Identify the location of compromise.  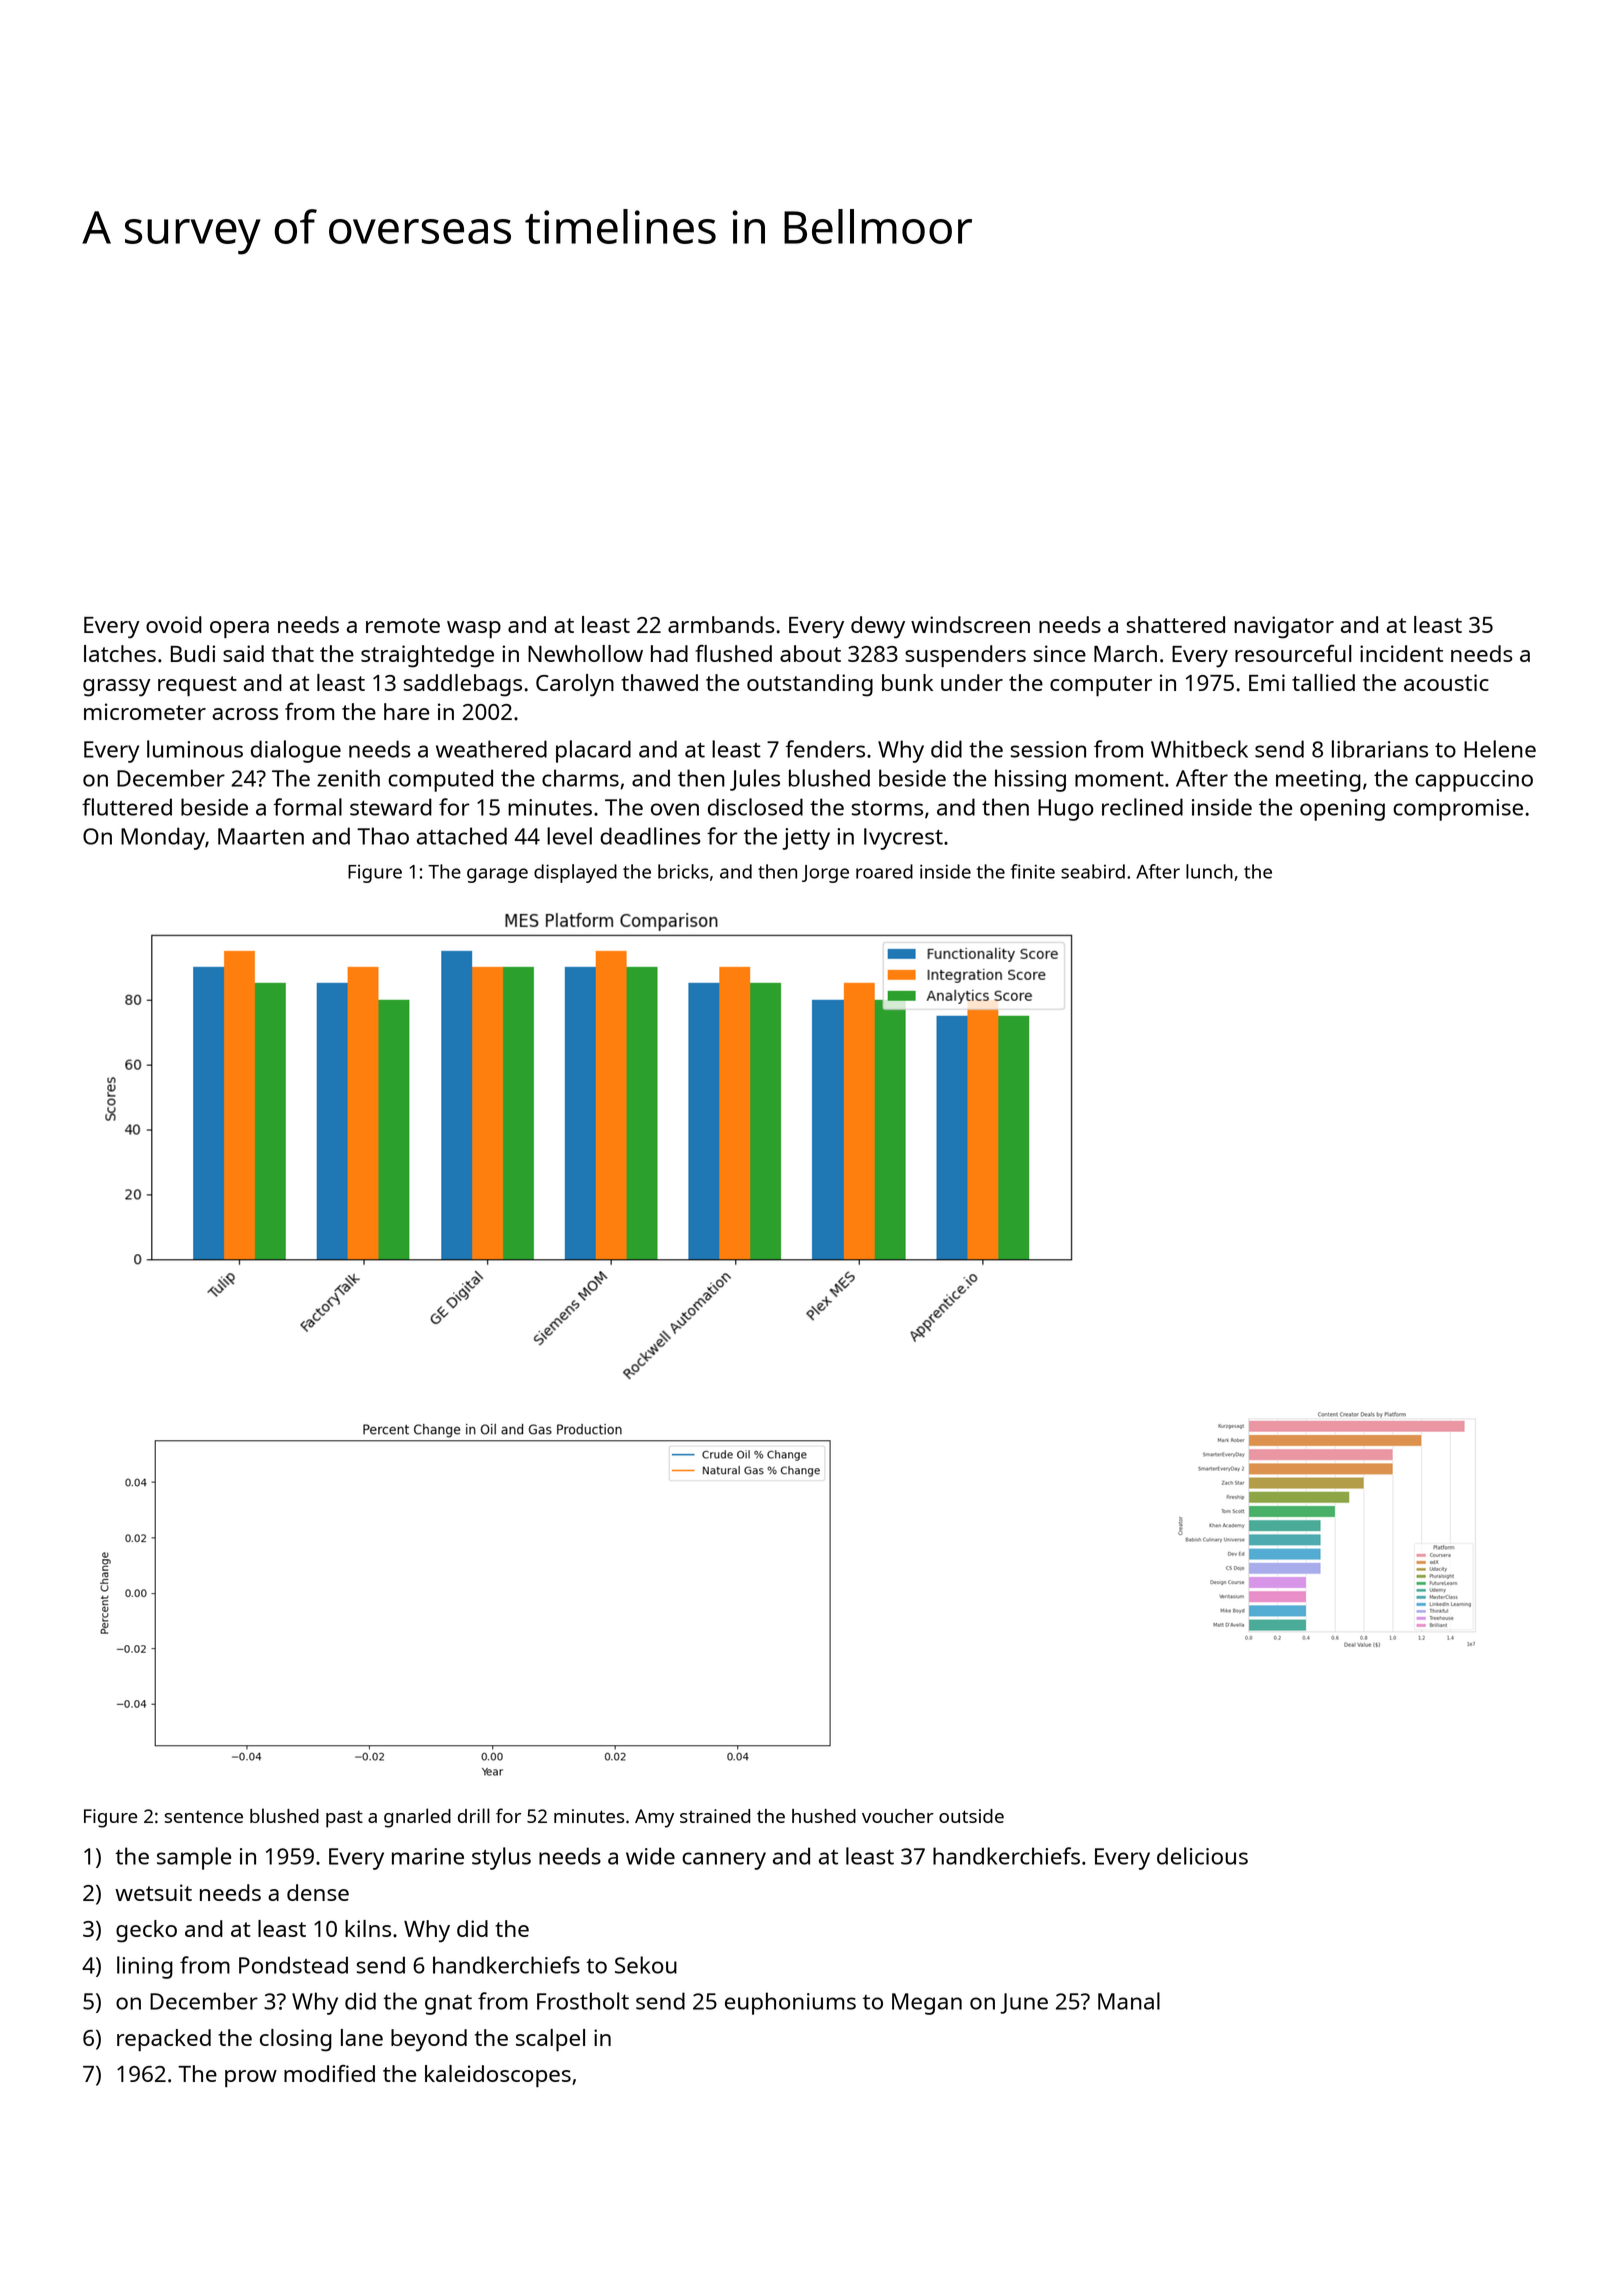
(1458, 810).
